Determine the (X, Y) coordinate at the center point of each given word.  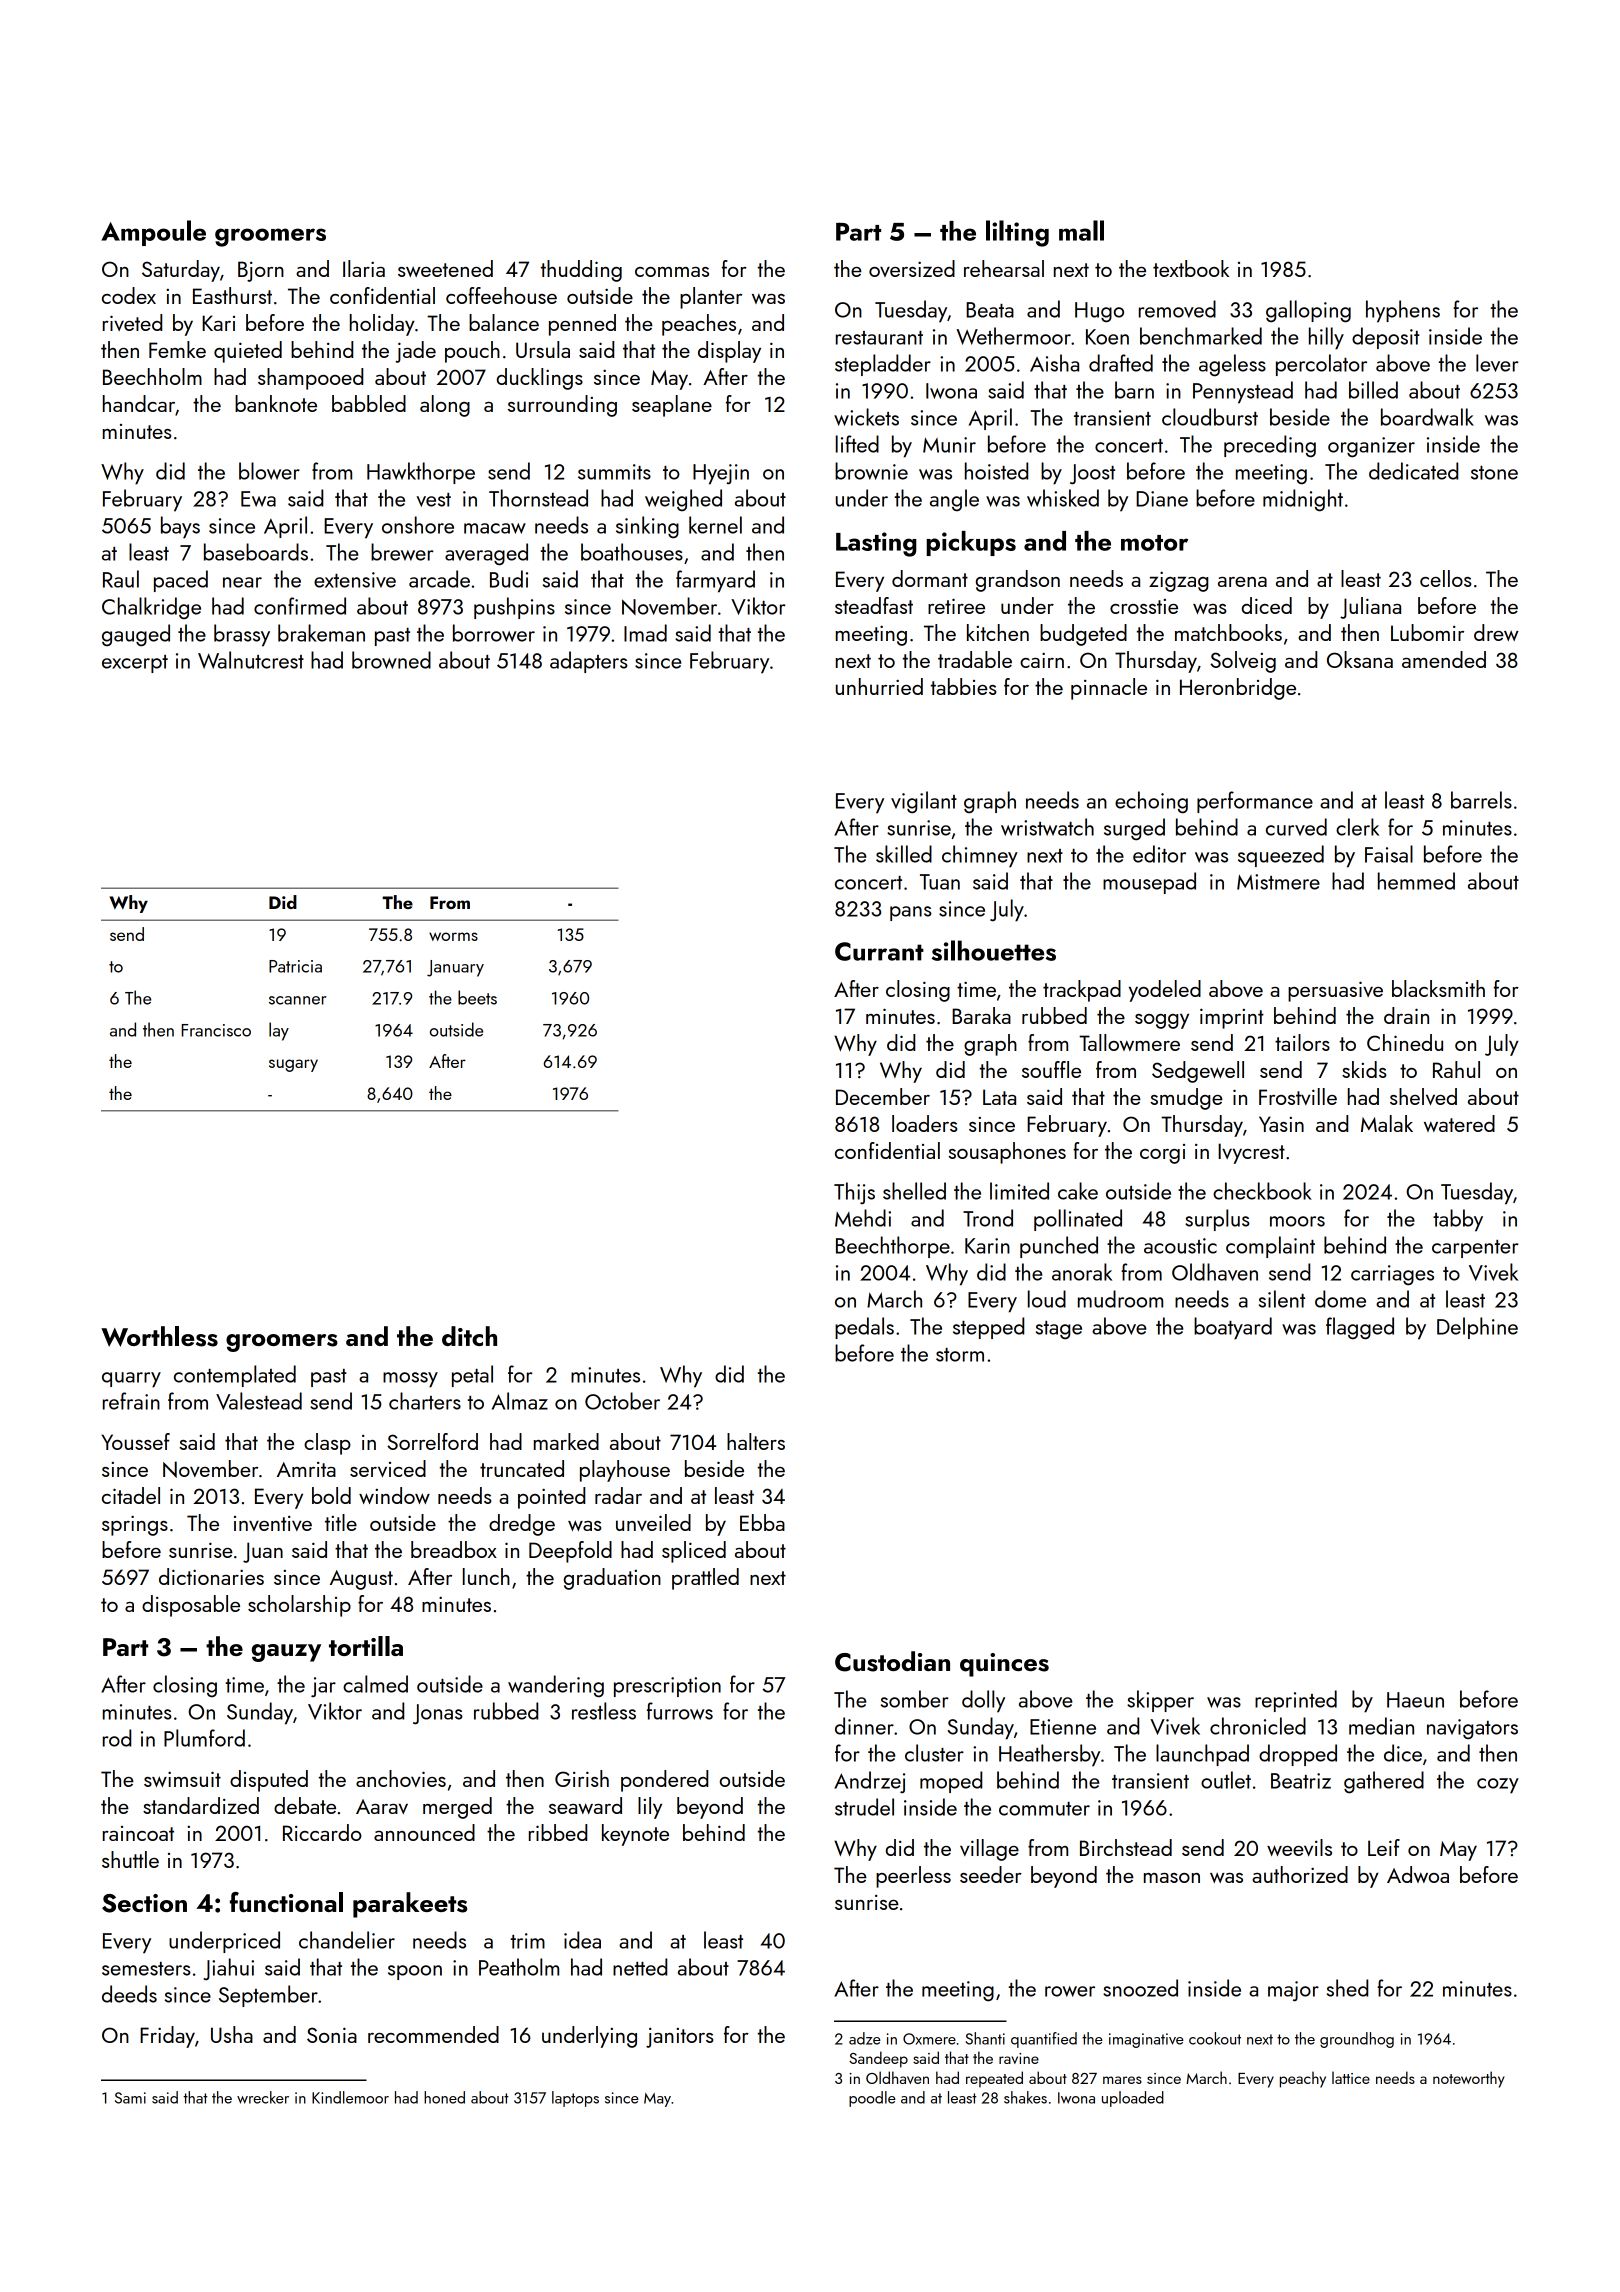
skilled (904, 854)
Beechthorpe (893, 1247)
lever (1497, 363)
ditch (469, 1336)
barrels (1481, 800)
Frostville (1298, 1096)
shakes (1025, 2097)
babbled (369, 403)
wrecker (263, 2097)
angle (954, 500)
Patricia (295, 966)
